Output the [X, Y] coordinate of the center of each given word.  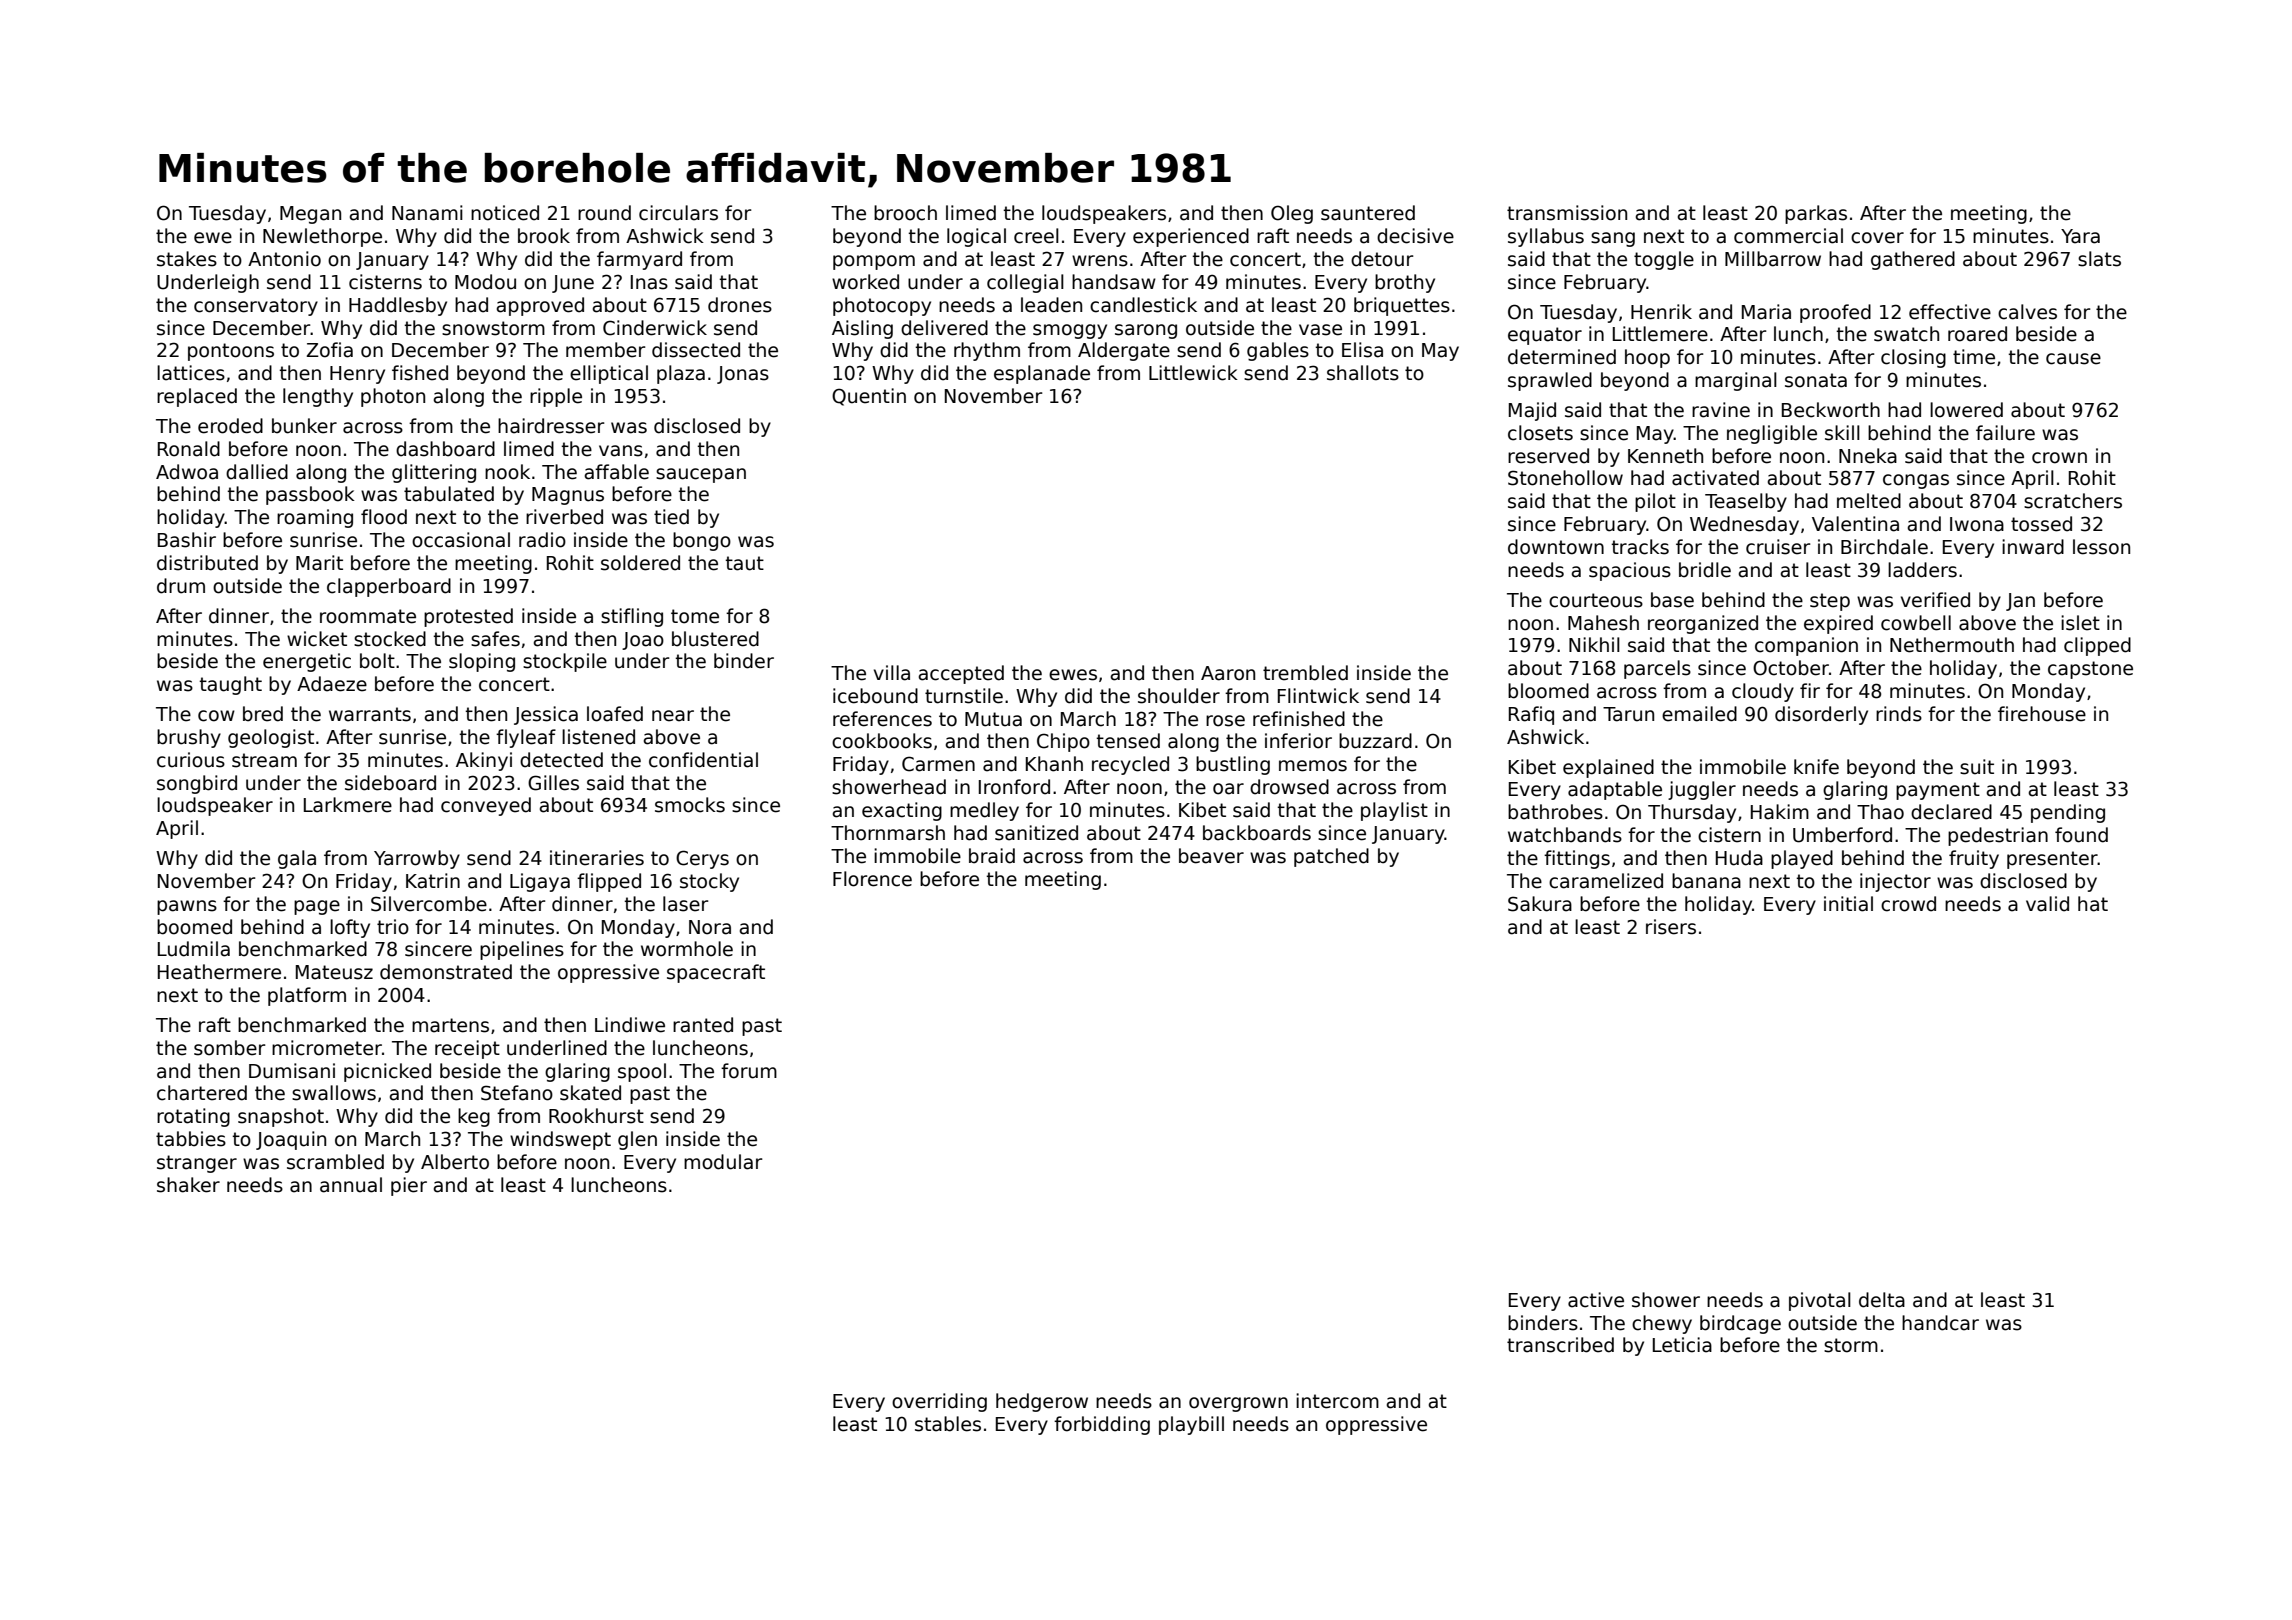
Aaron [1228, 673]
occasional [461, 540]
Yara [2080, 236]
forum [749, 1071]
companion [1806, 646]
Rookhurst [596, 1116]
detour [1382, 259]
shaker [188, 1185]
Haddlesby [398, 306]
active [1596, 1300]
